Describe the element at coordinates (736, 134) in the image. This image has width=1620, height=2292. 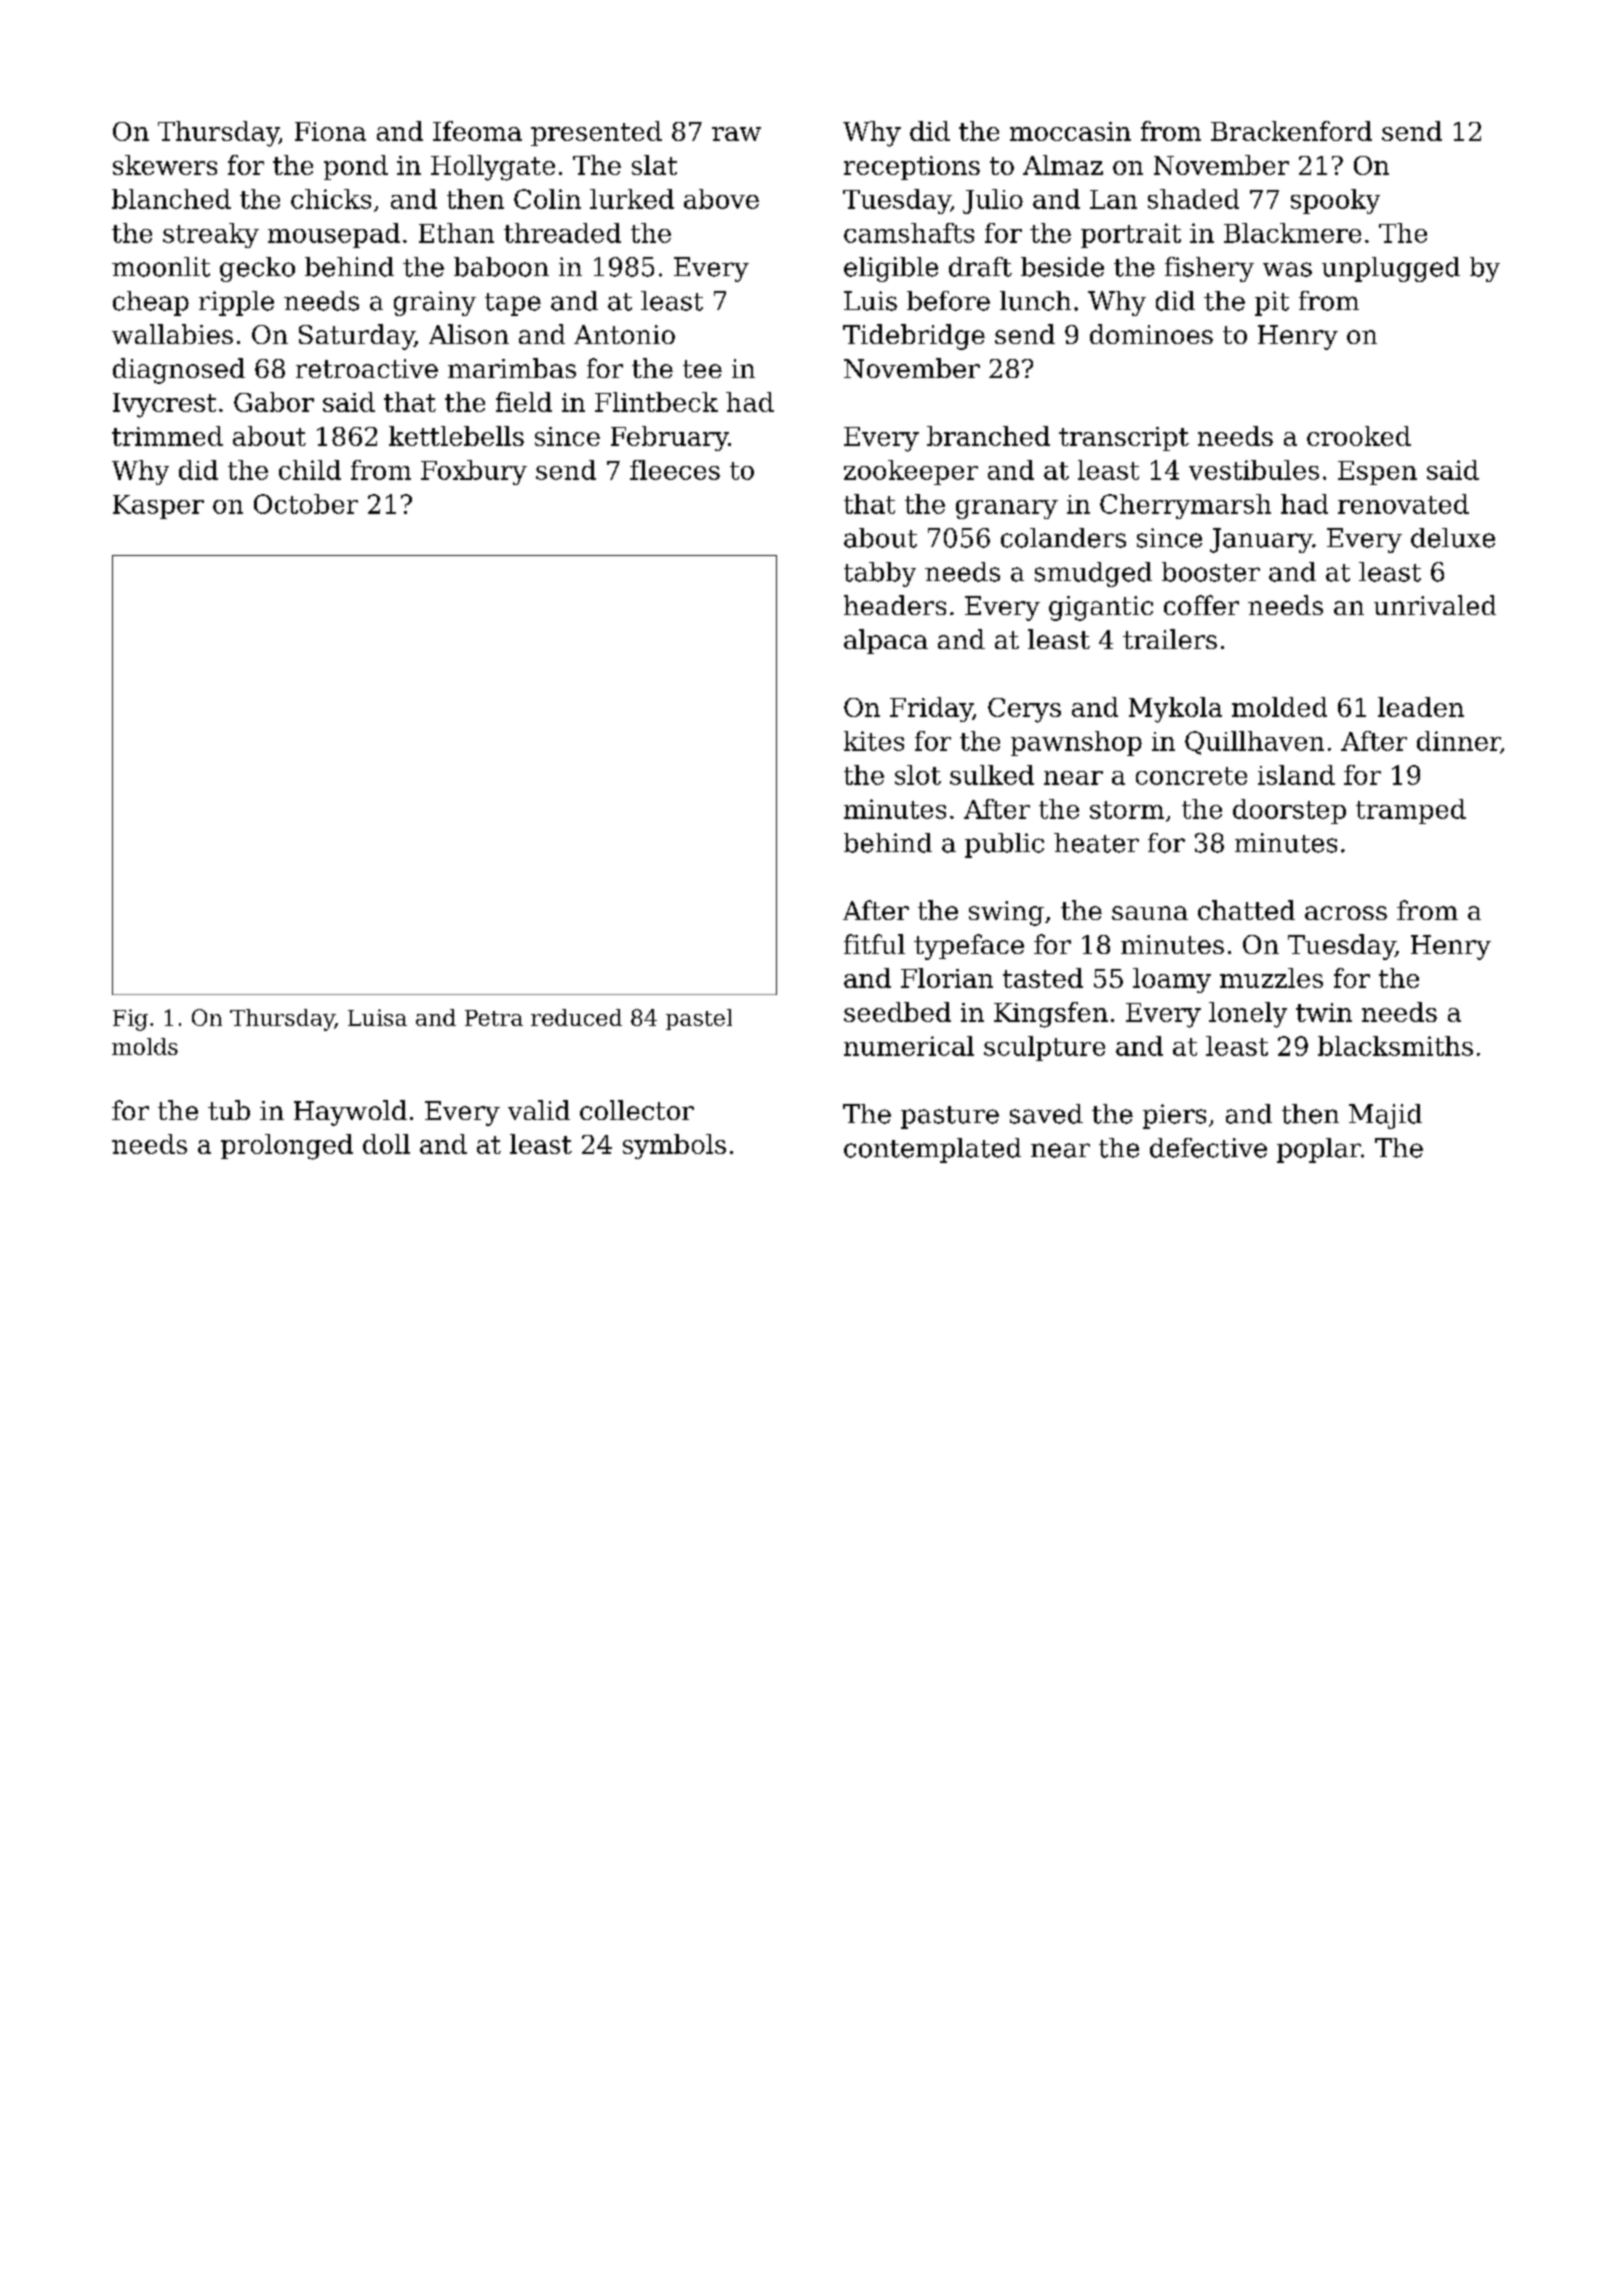
I see `raw` at that location.
